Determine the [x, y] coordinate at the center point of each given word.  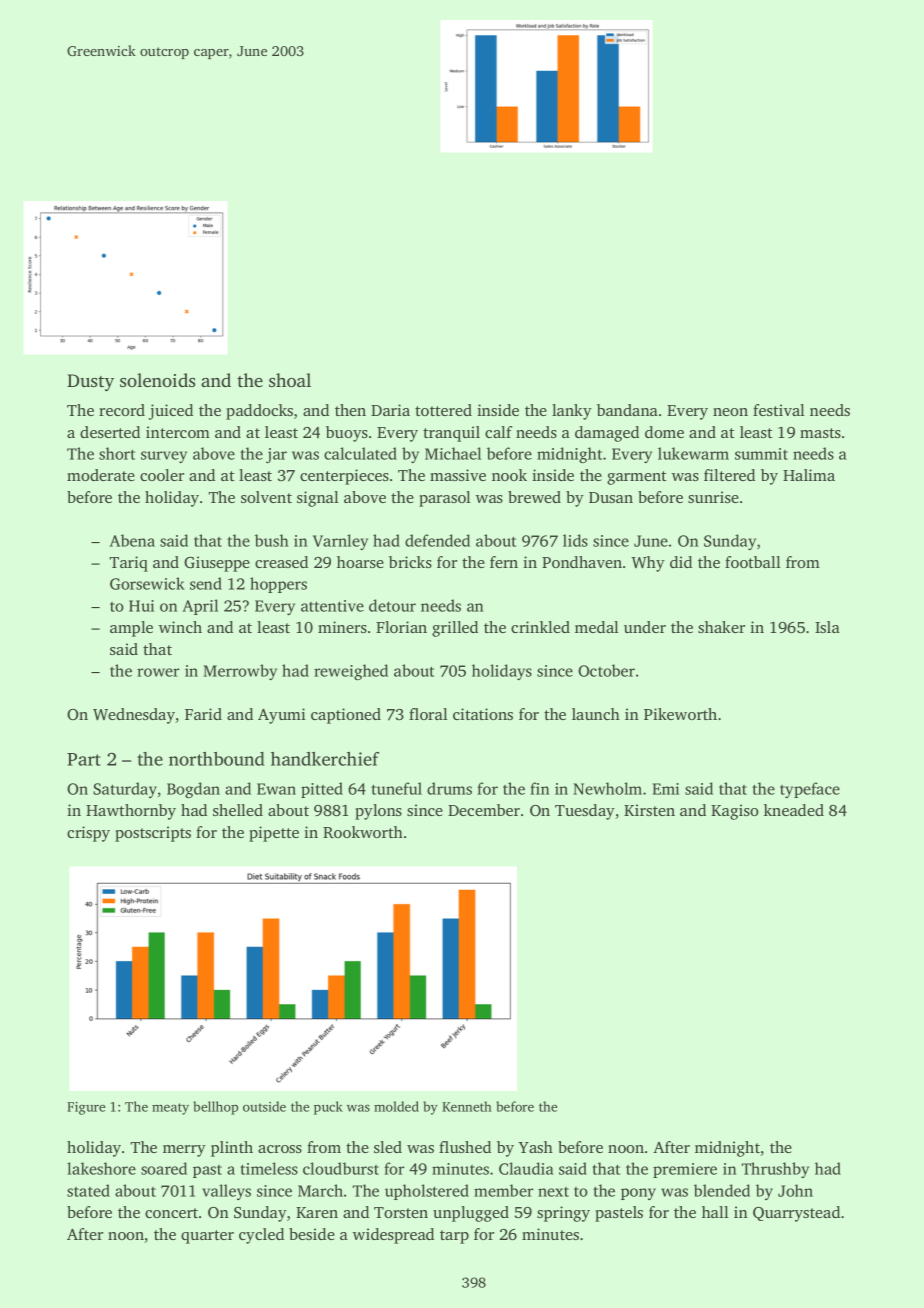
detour [392, 605]
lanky [572, 412]
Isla [827, 627]
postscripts [153, 834]
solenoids [157, 380]
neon [730, 412]
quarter [207, 1237]
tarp [454, 1237]
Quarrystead [796, 1214]
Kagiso [735, 812]
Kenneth [467, 1106]
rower [158, 672]
